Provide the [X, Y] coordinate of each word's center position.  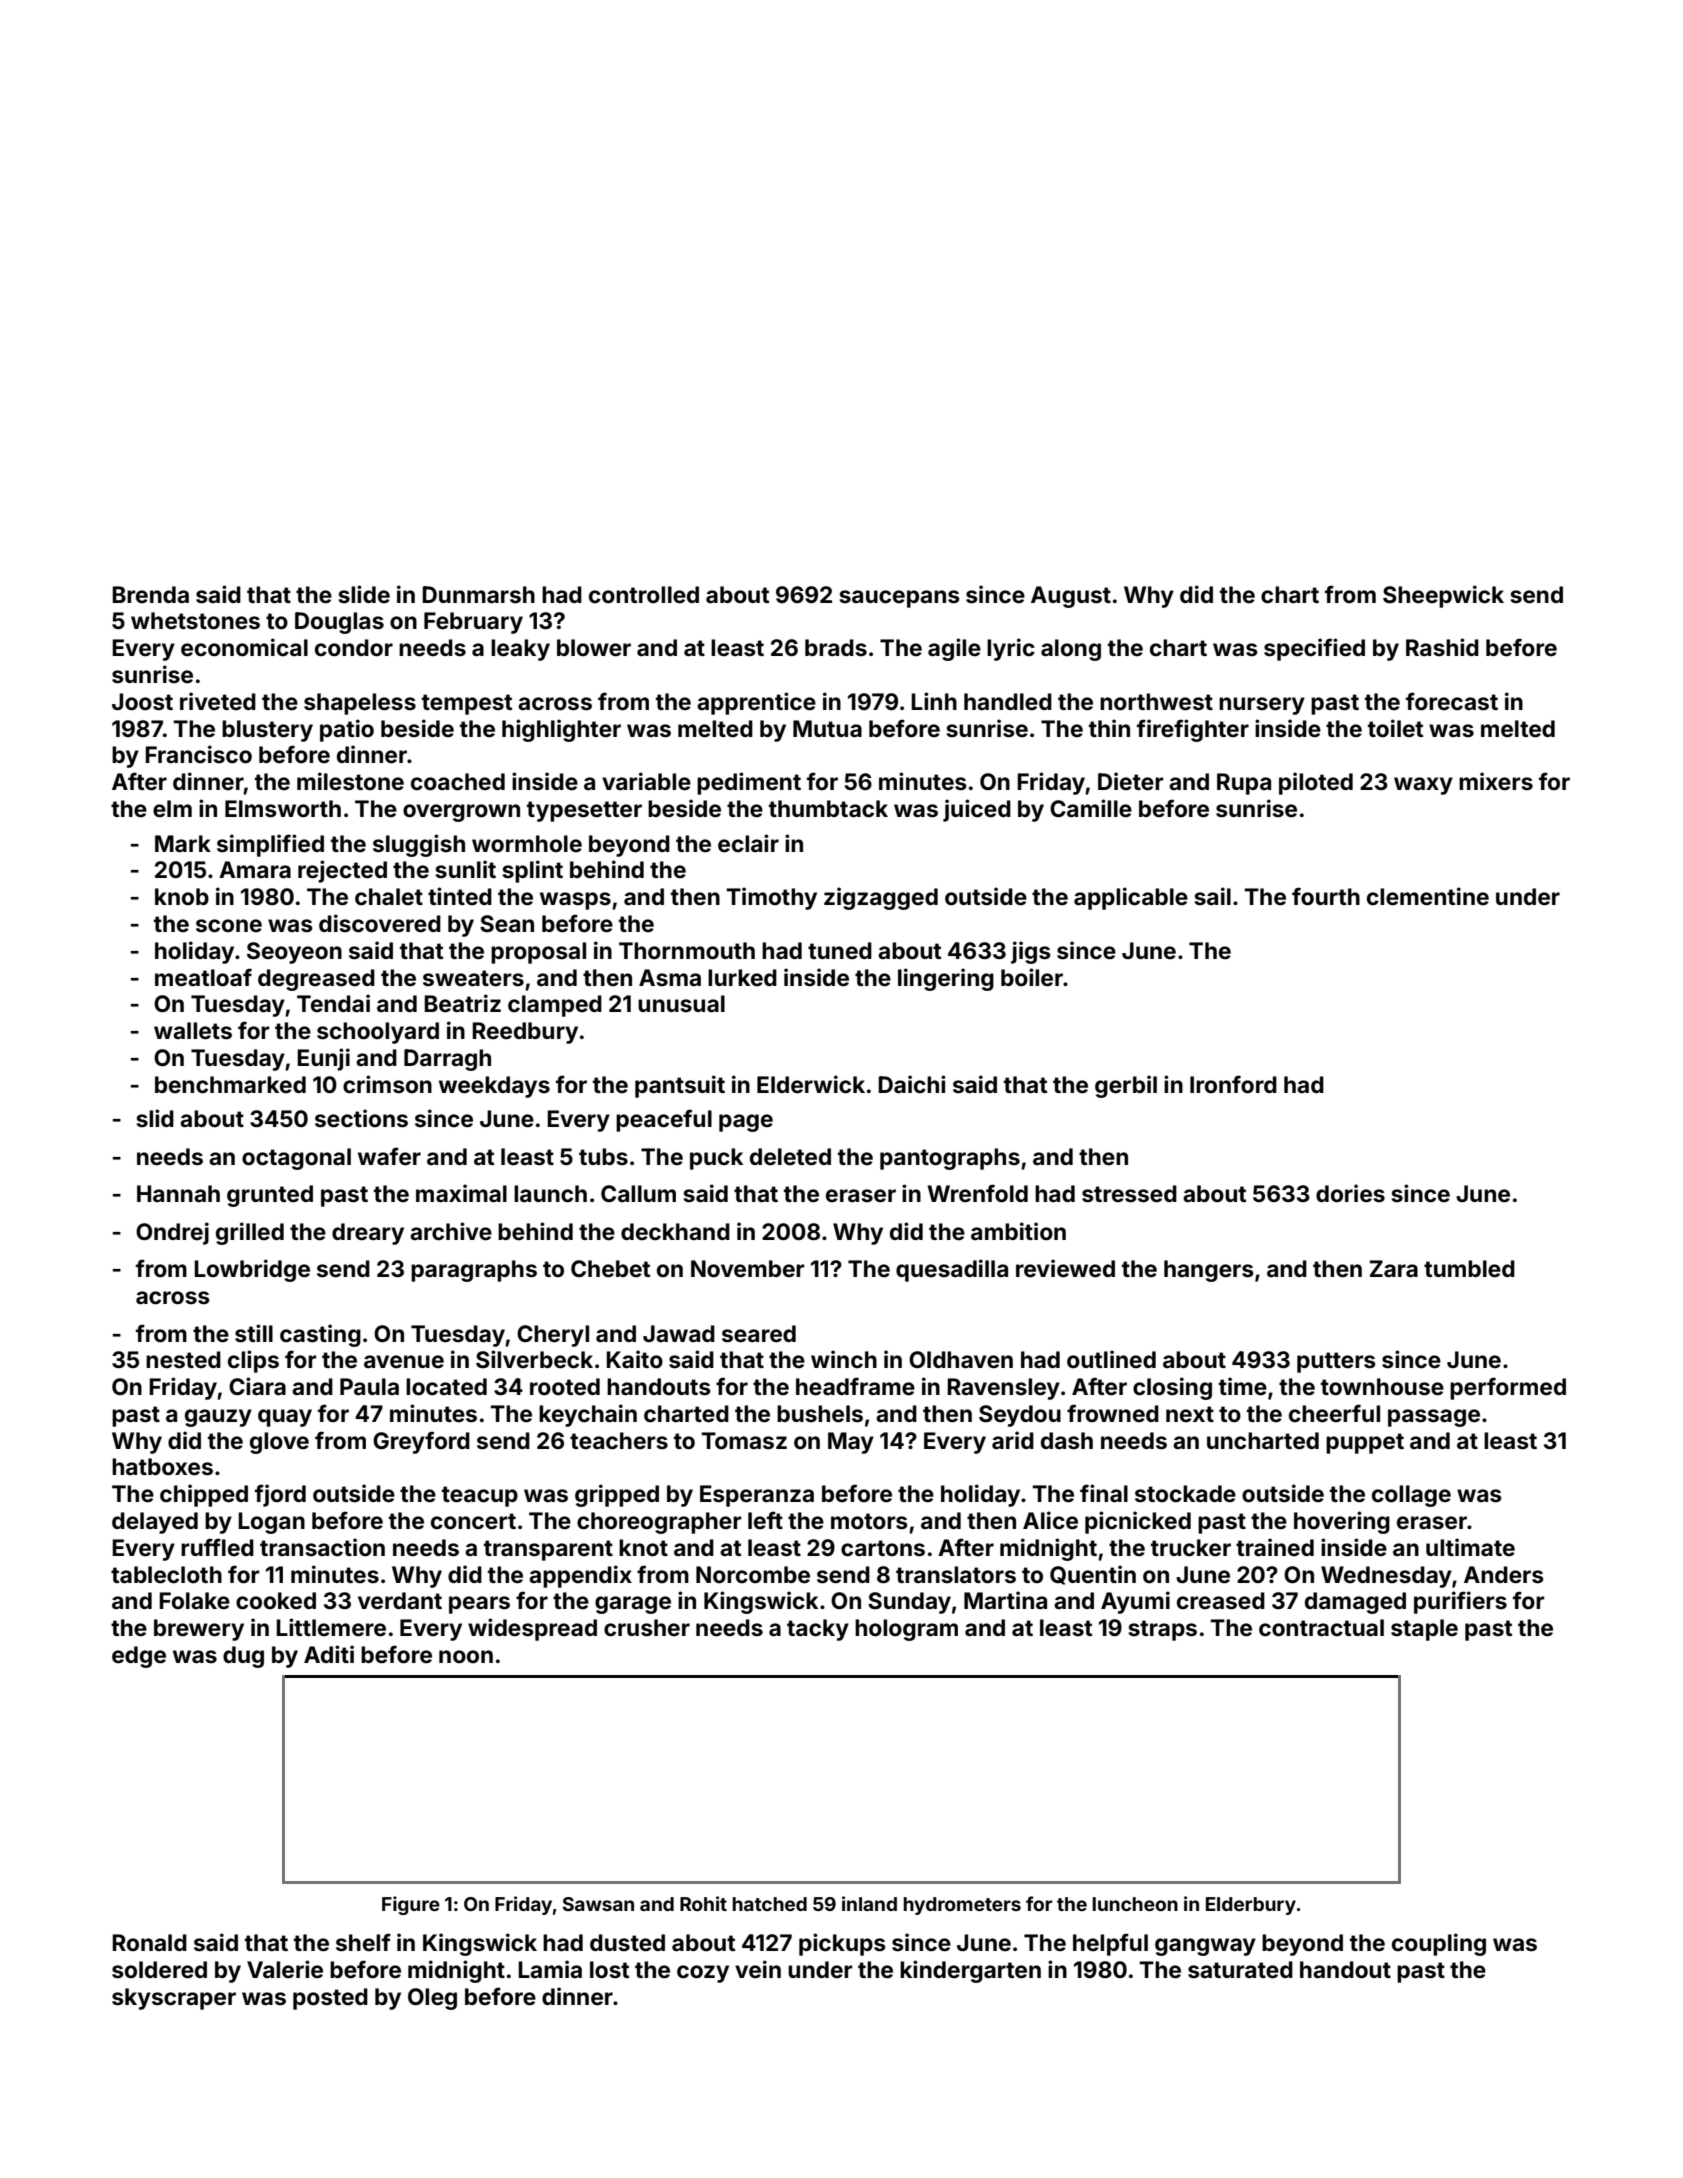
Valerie [285, 1969]
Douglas [339, 623]
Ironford [1233, 1084]
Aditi [329, 1654]
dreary [368, 1234]
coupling [1439, 1944]
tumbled [1469, 1269]
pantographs [950, 1159]
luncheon [1135, 1904]
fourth [1326, 896]
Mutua [827, 729]
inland [869, 1903]
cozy [703, 1974]
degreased [316, 980]
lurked [742, 978]
